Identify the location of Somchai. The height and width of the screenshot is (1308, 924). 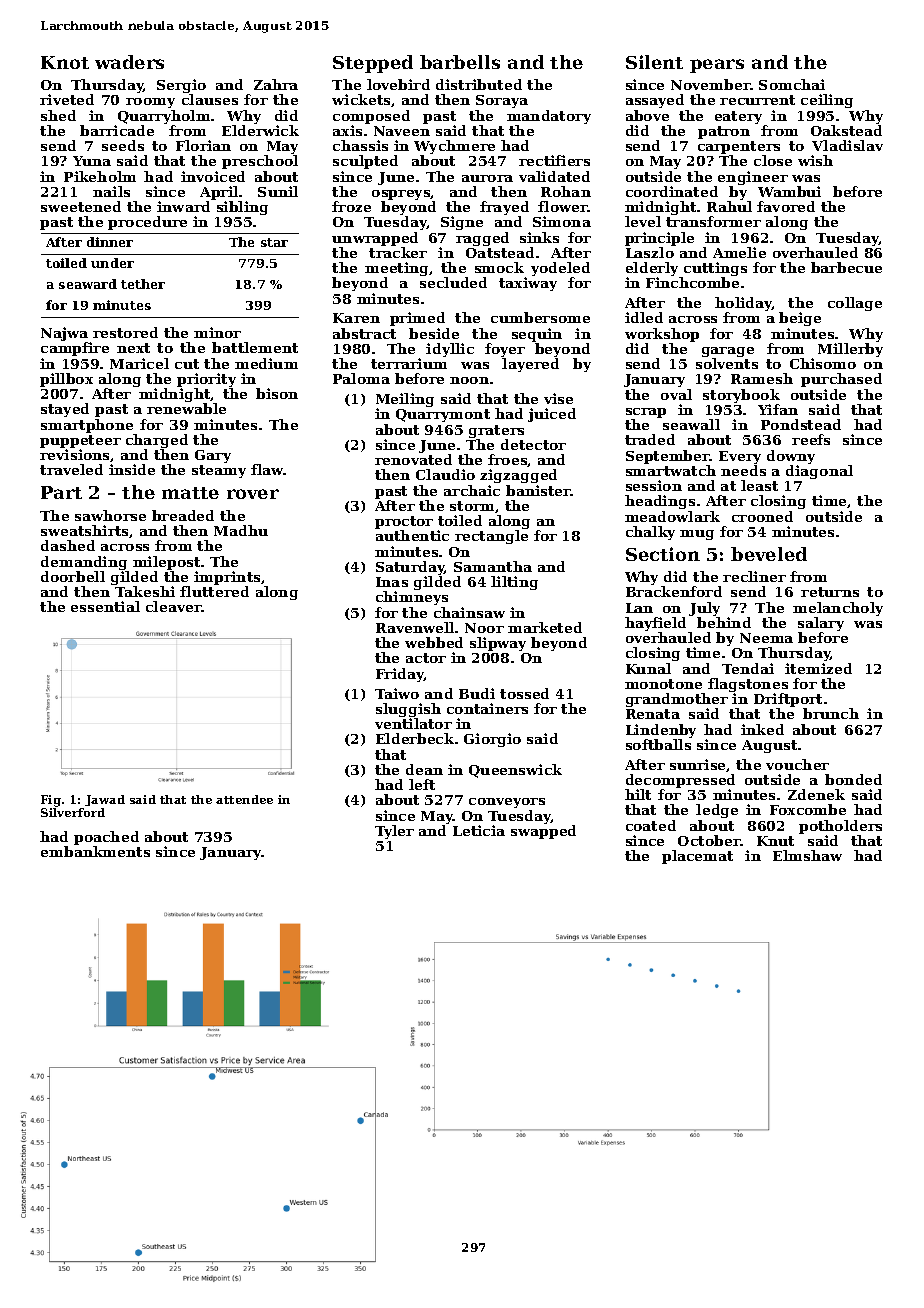
(792, 84).
